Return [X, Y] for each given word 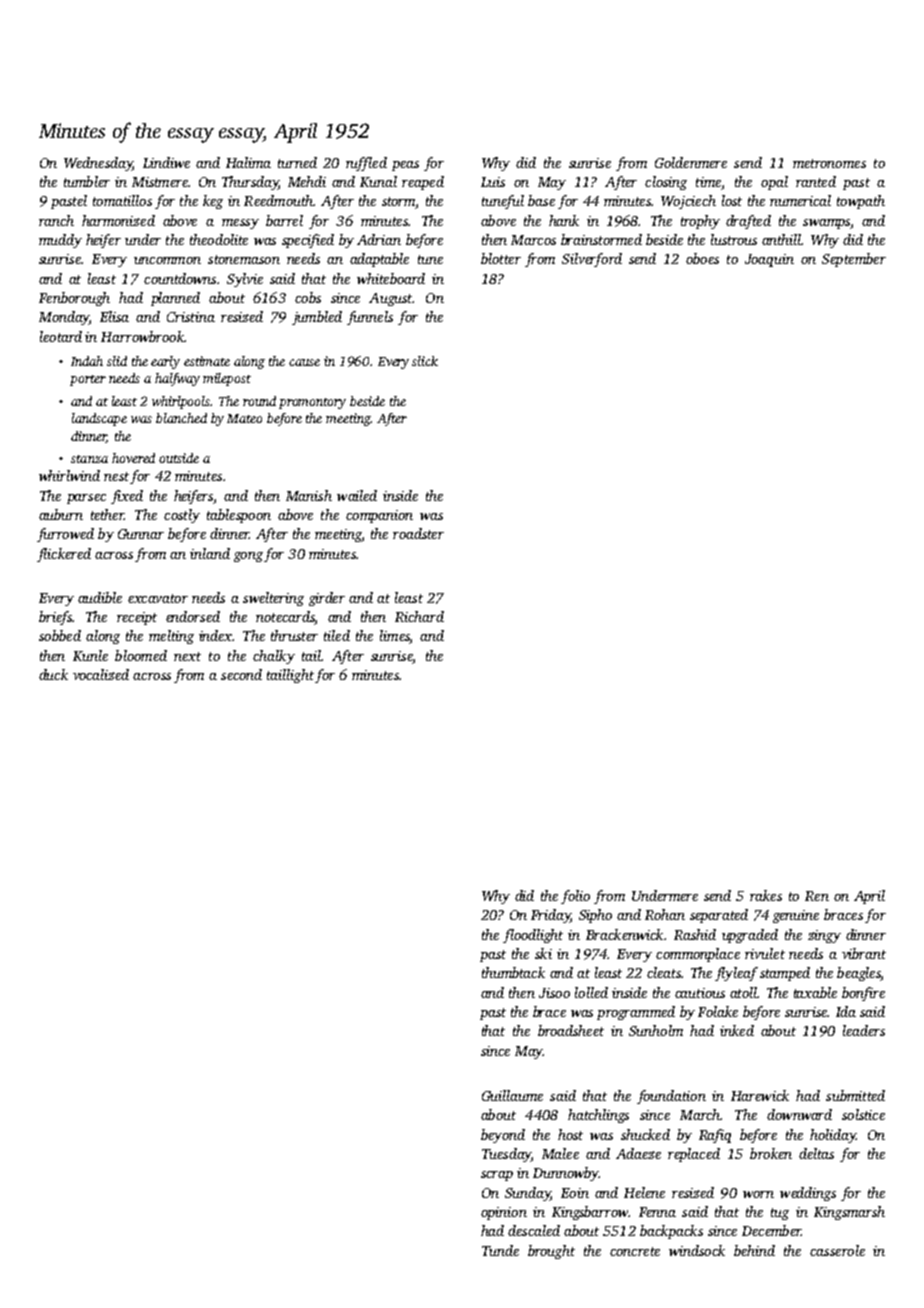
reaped [423, 183]
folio [575, 897]
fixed [127, 497]
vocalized [101, 674]
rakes [766, 895]
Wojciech [688, 202]
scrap [497, 1176]
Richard [419, 616]
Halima [248, 162]
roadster [418, 533]
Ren [817, 896]
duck [53, 674]
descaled [534, 1230]
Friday [551, 916]
